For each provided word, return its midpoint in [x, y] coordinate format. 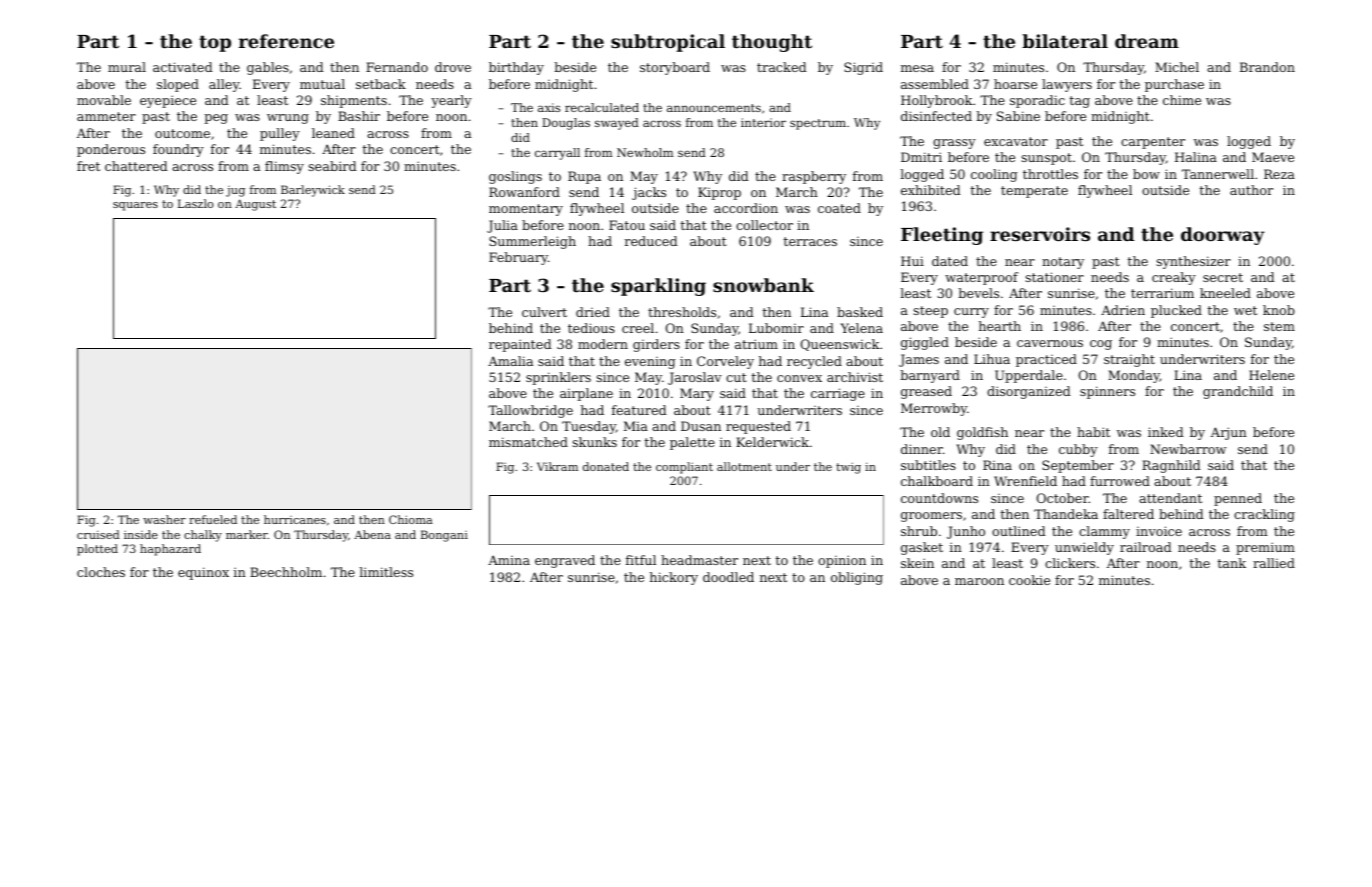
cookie [1029, 580]
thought [772, 43]
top [215, 43]
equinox [203, 573]
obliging [857, 578]
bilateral [1065, 41]
